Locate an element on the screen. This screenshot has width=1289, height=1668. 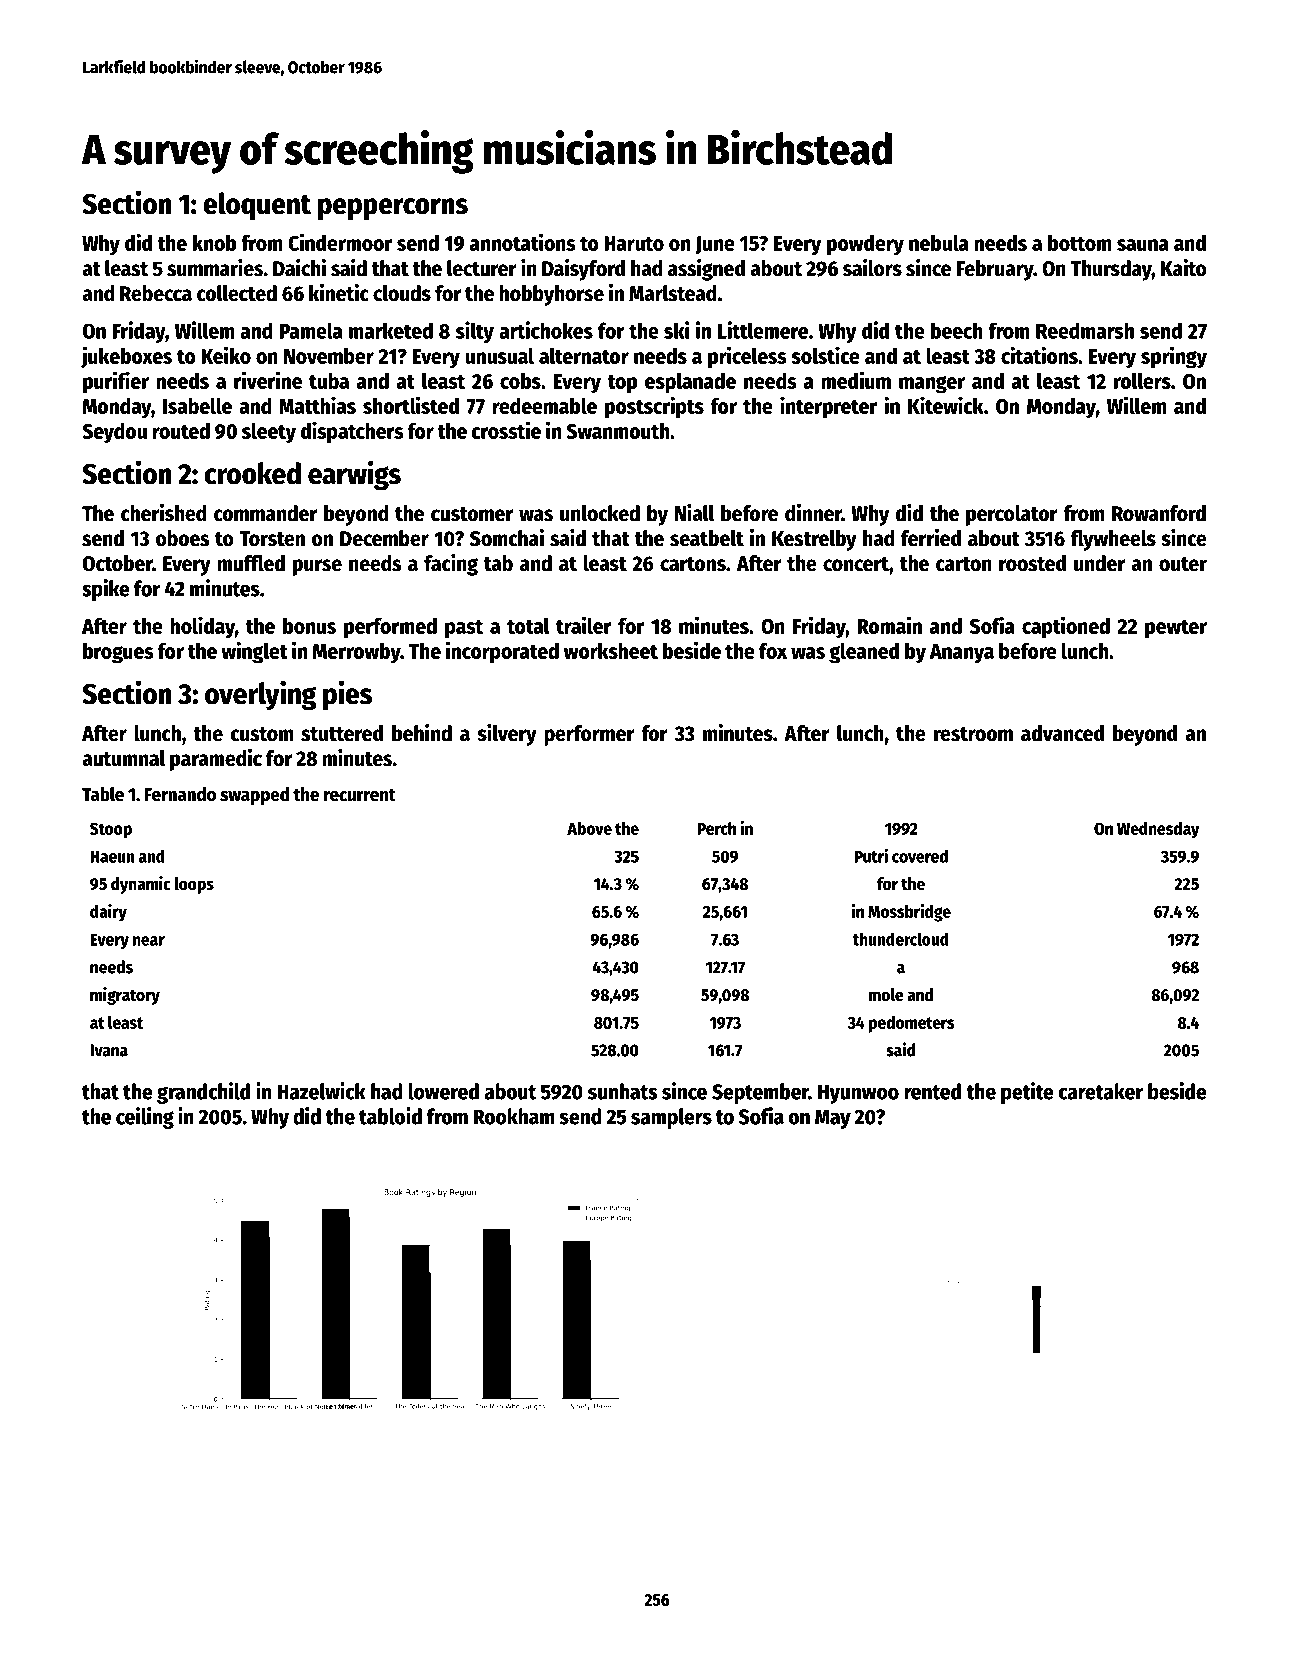
Perch is located at coordinates (716, 828).
